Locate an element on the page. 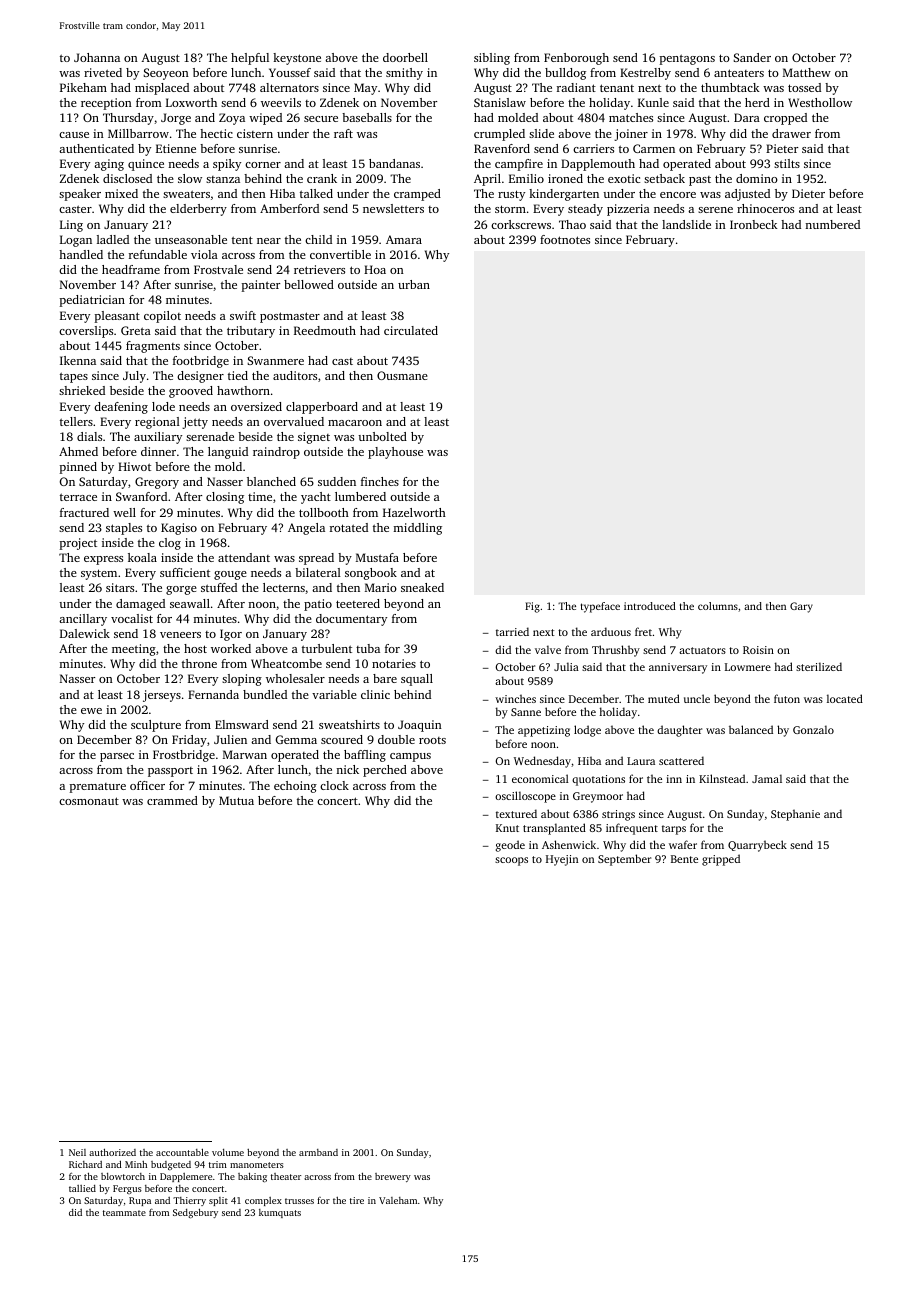  Quarrybeck is located at coordinates (757, 846).
